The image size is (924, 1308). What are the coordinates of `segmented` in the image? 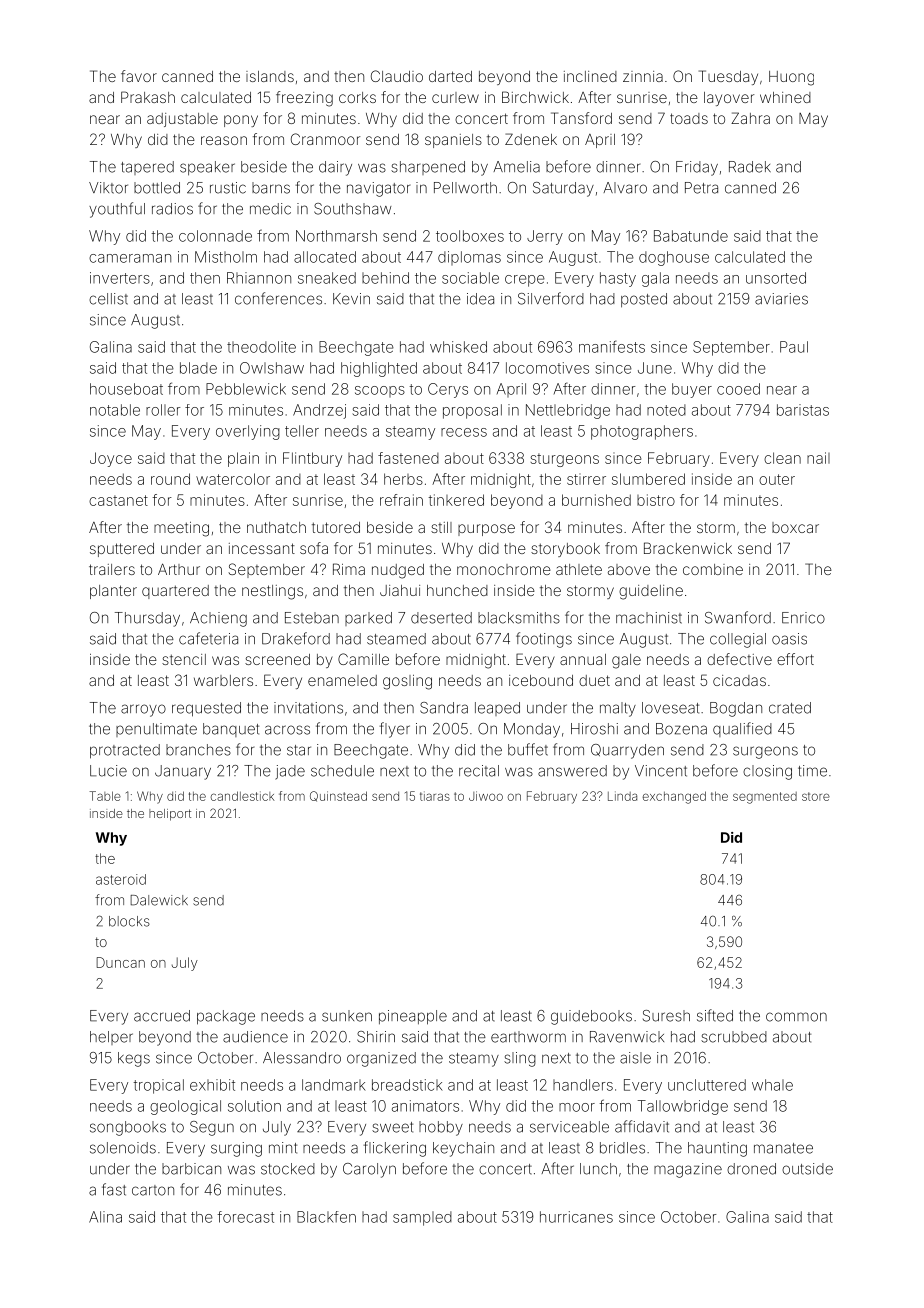 It's located at (765, 798).
